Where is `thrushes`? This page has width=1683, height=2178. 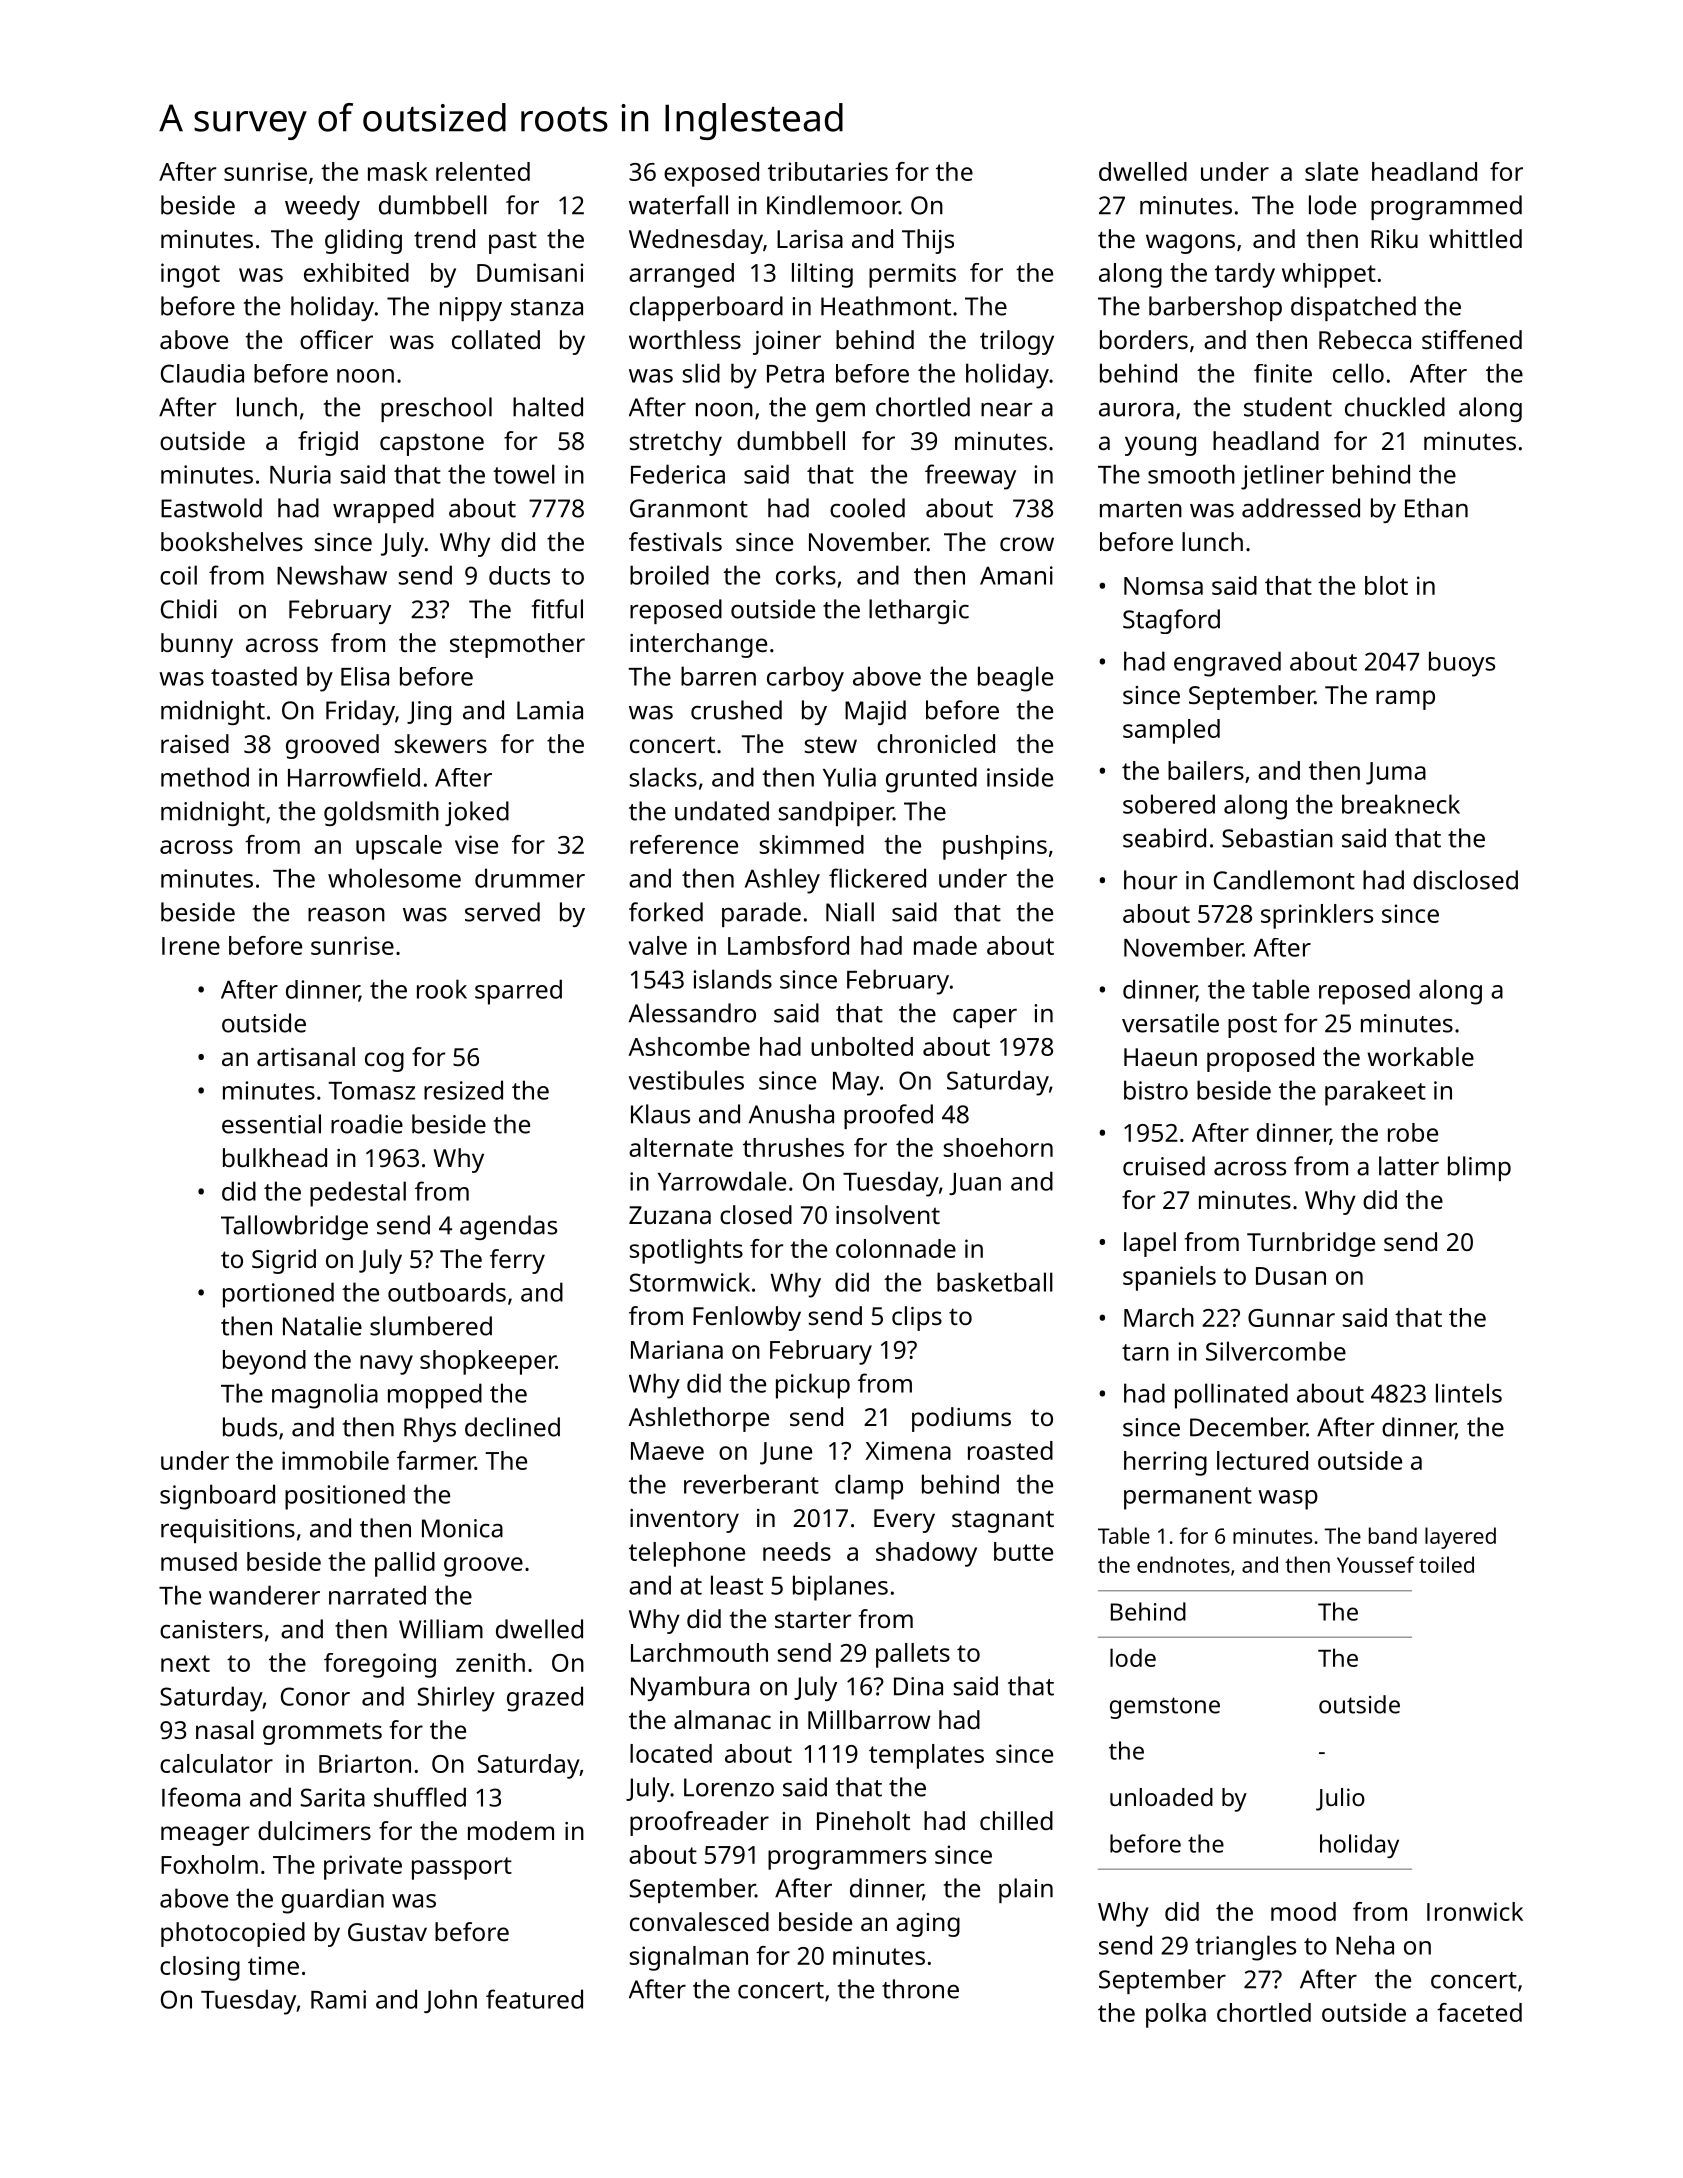 thrushes is located at coordinates (793, 1147).
